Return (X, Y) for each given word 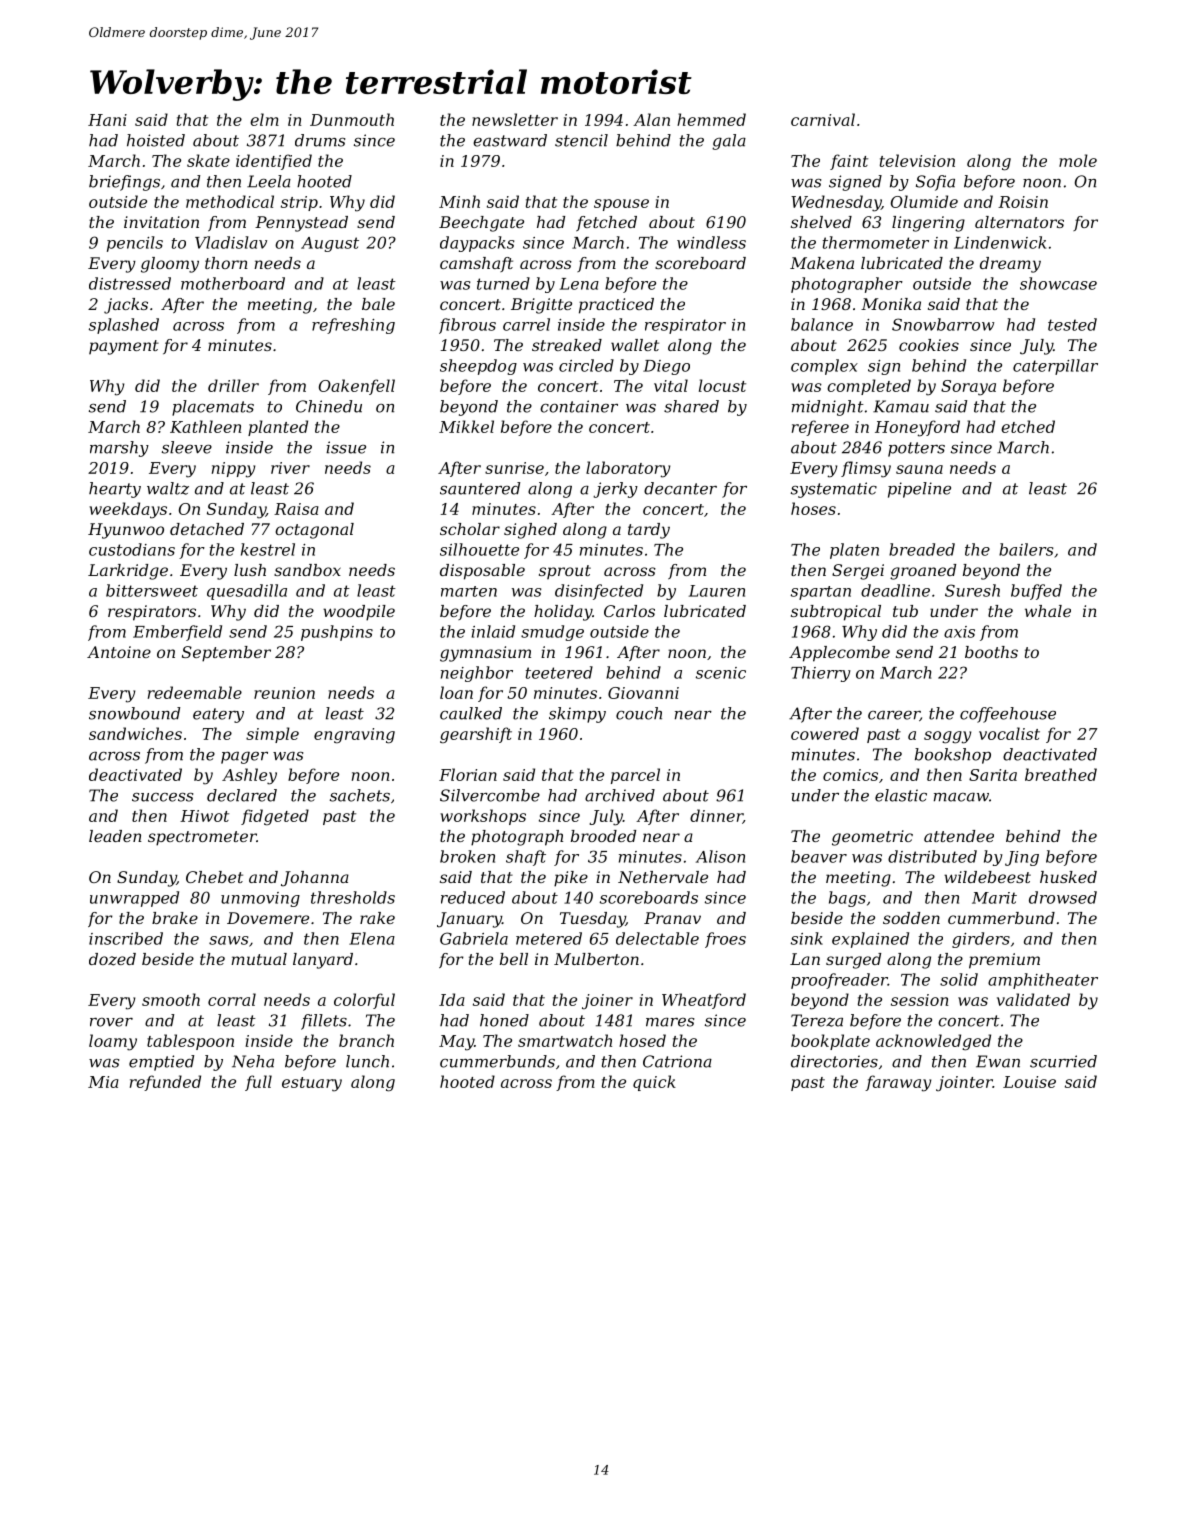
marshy (119, 449)
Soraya (968, 388)
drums (320, 140)
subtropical (836, 613)
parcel (635, 776)
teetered (559, 672)
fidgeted (275, 817)
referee (820, 428)
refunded (165, 1083)
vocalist (1009, 733)
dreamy (1010, 265)
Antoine (119, 652)
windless (711, 242)
